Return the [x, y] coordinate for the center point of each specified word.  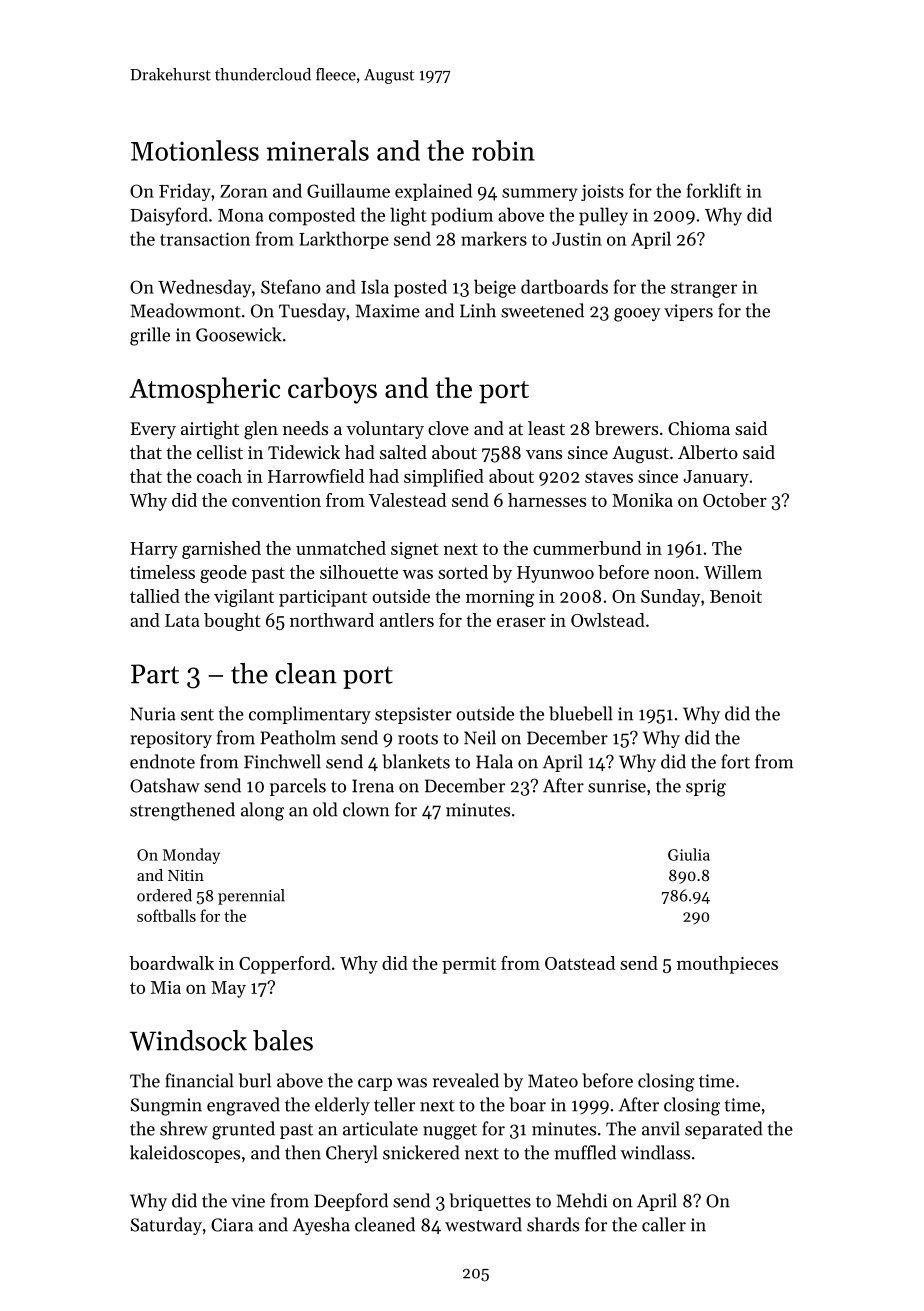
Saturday [166, 1226]
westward [483, 1224]
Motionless [195, 150]
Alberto [708, 452]
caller [664, 1224]
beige [495, 288]
